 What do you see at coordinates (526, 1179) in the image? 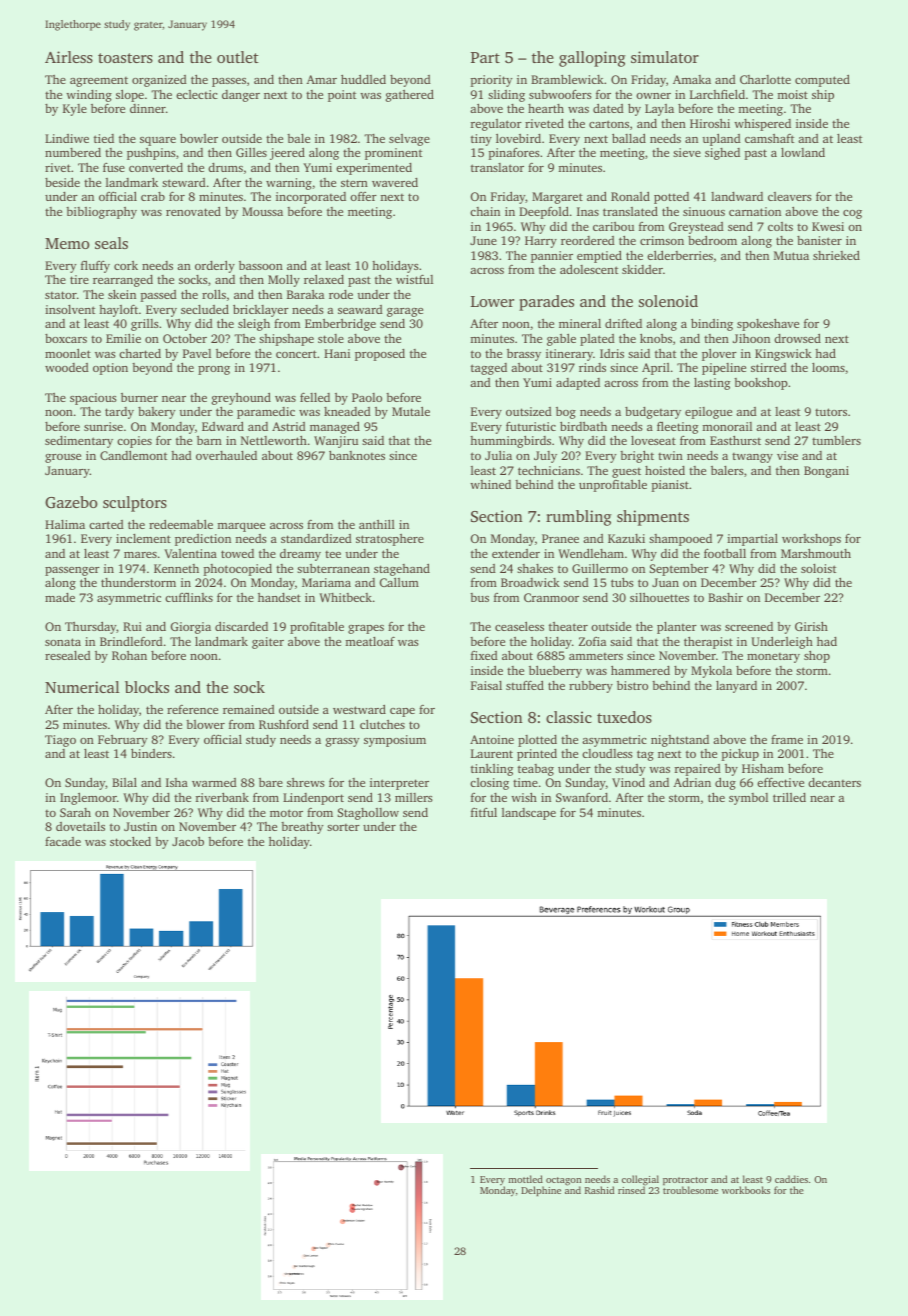
I see `mottled` at bounding box center [526, 1179].
